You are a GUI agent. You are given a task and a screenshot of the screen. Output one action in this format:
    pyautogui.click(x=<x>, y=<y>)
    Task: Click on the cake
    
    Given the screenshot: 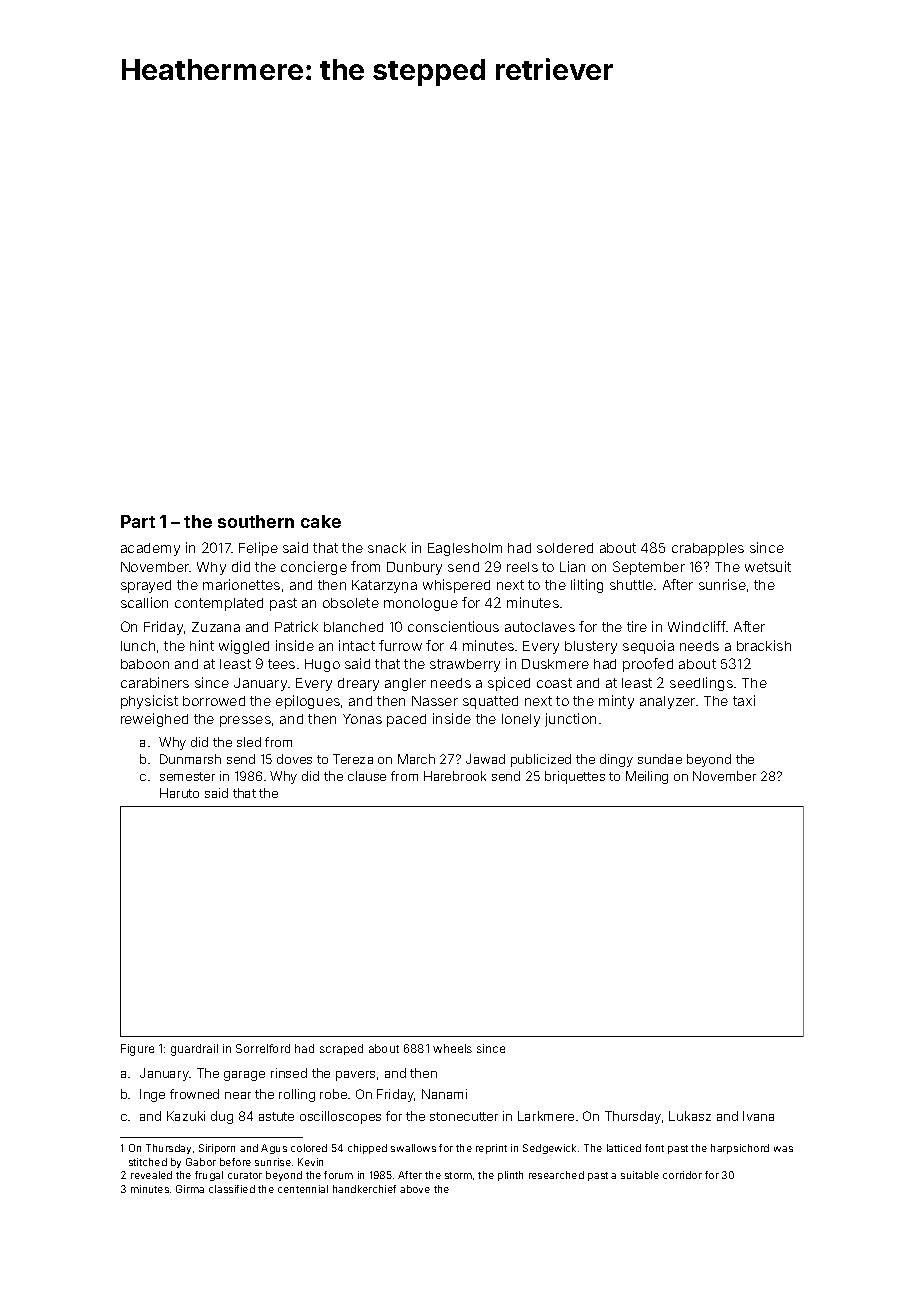 What is the action you would take?
    pyautogui.click(x=321, y=521)
